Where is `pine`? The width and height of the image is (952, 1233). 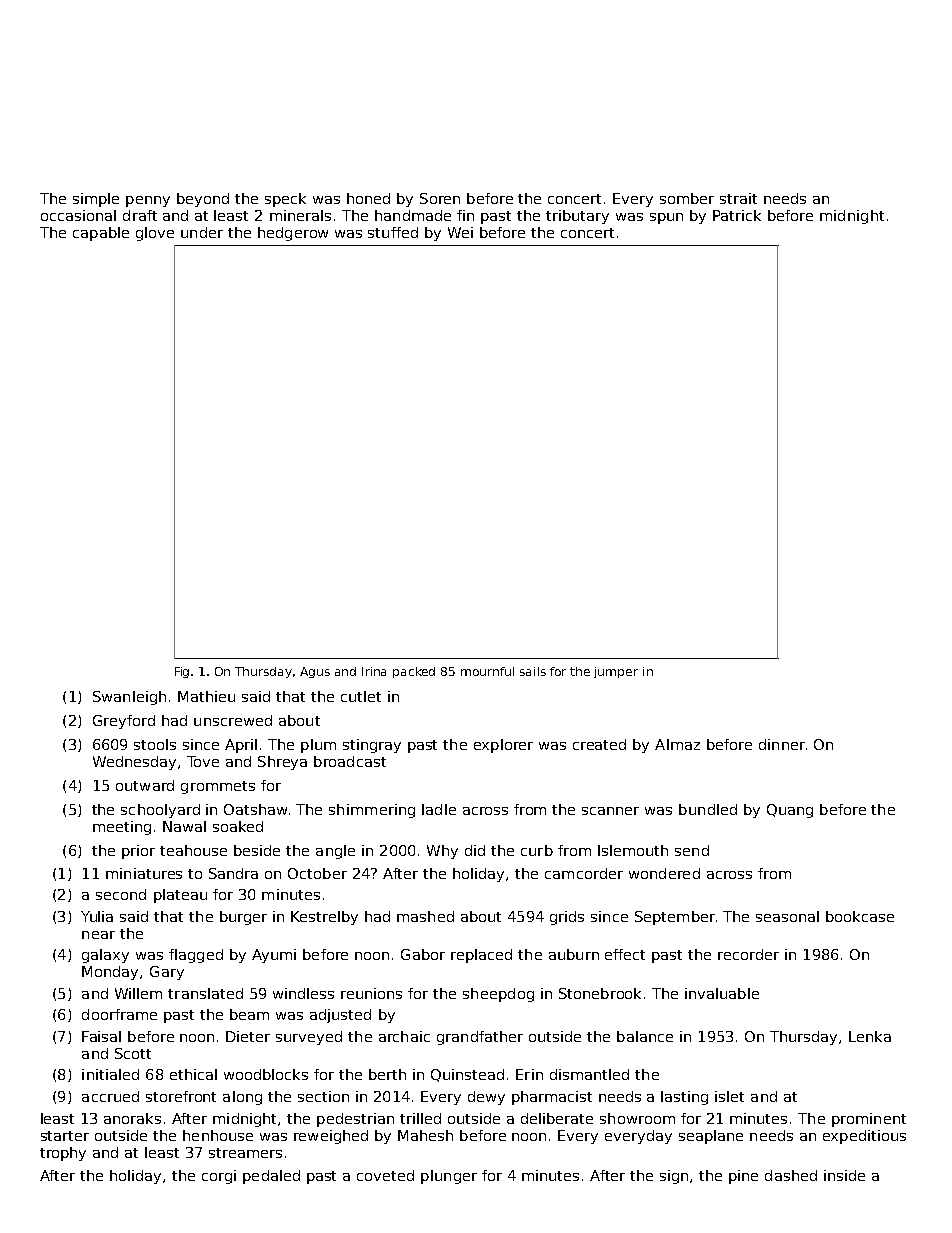
pine is located at coordinates (743, 1177).
